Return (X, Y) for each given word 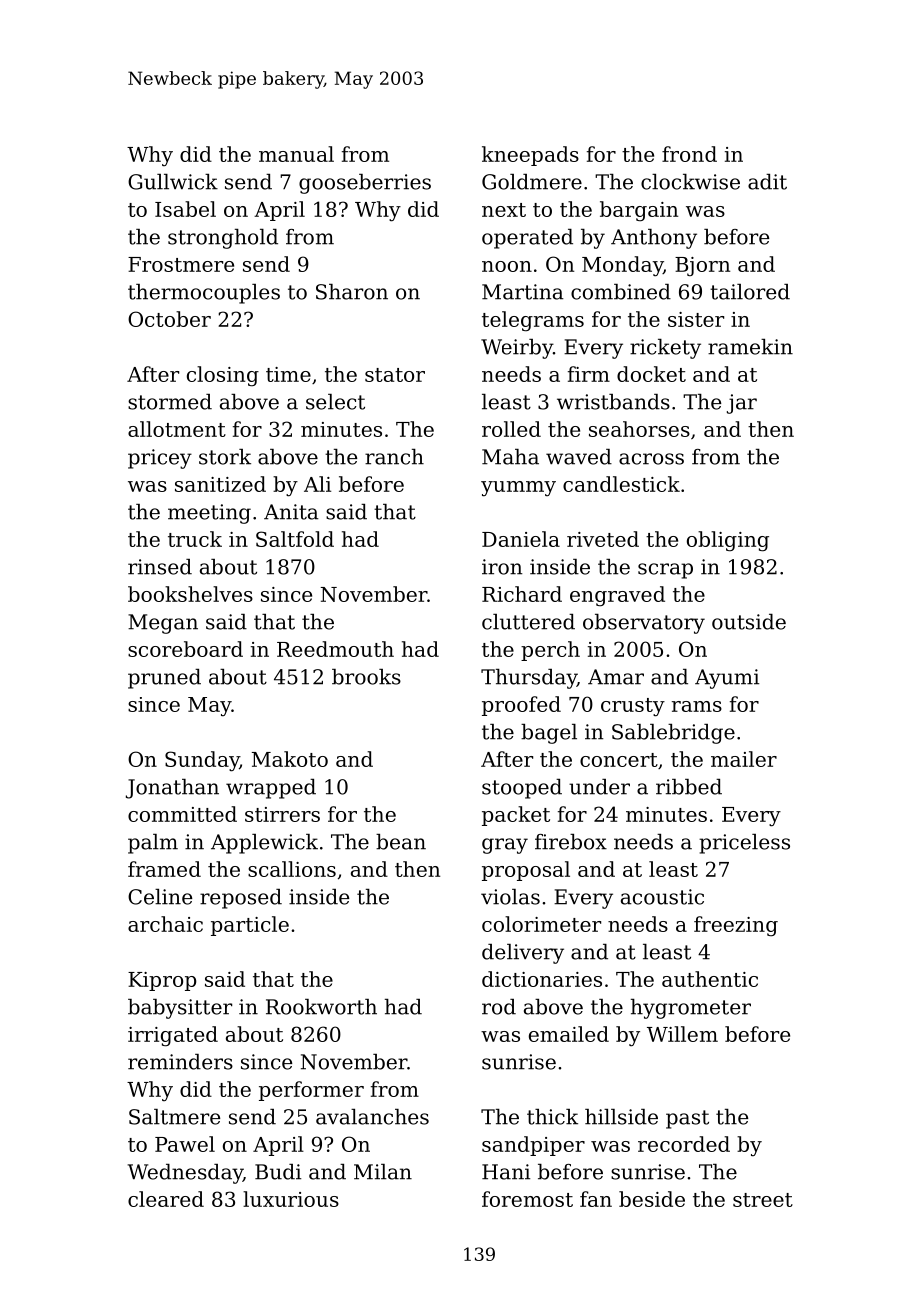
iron (502, 567)
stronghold (223, 239)
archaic (165, 924)
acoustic (662, 897)
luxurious (291, 1199)
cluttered (528, 622)
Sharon (352, 292)
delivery (523, 954)
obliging (728, 541)
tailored (750, 292)
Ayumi (727, 679)
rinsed (160, 567)
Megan (163, 624)
